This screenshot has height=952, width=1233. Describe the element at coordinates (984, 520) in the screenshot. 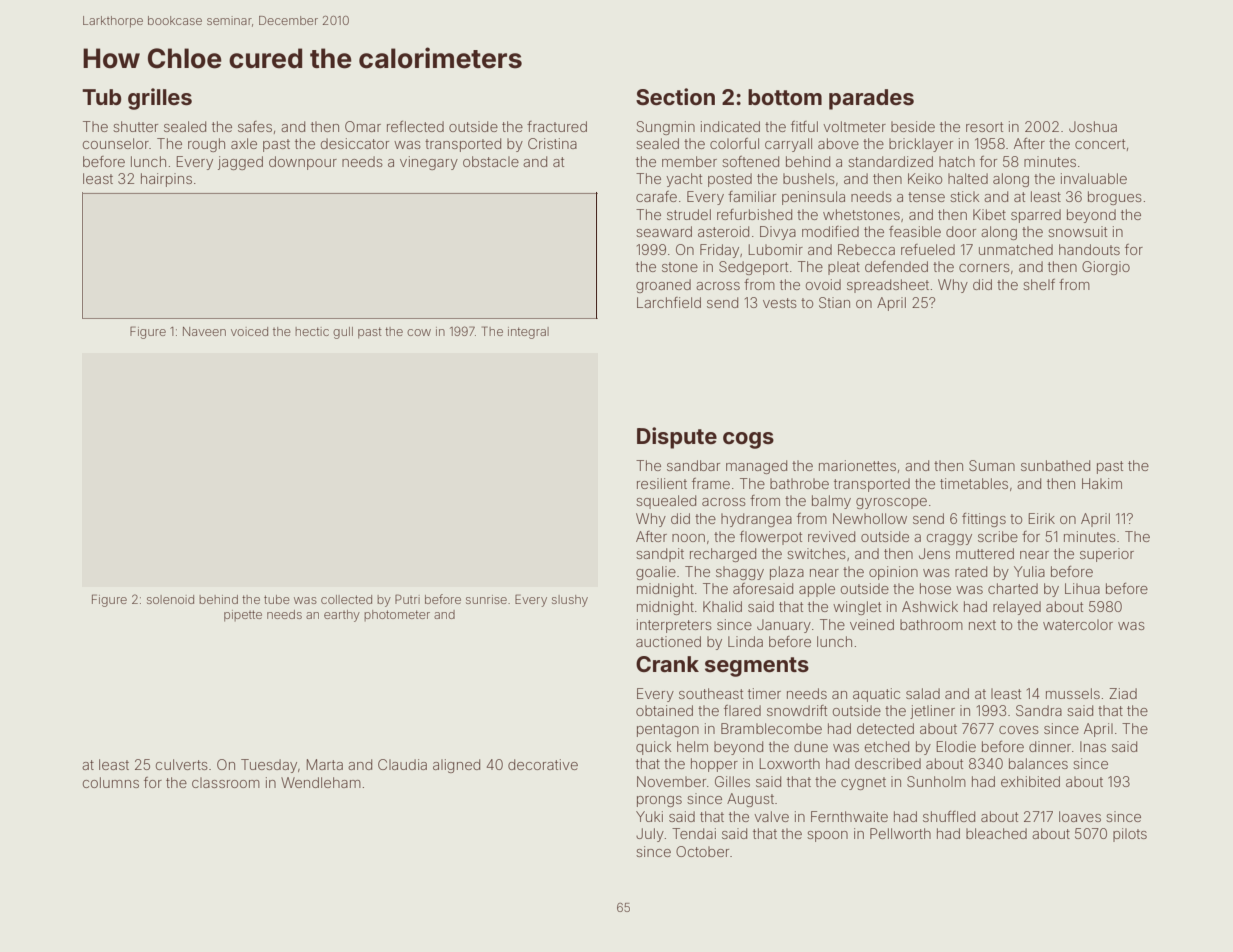

I see `fittings` at that location.
